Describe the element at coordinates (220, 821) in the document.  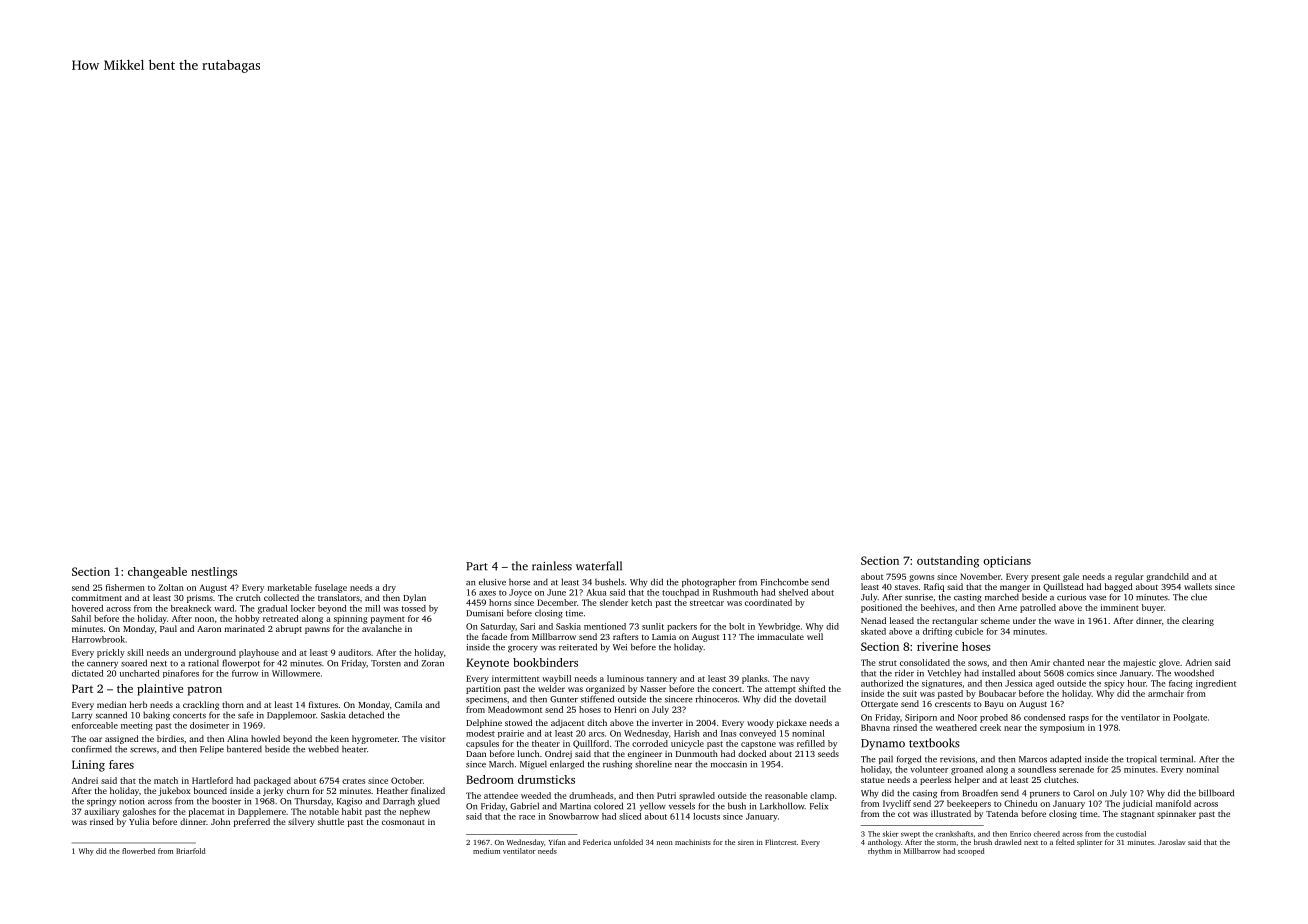
I see `John` at that location.
